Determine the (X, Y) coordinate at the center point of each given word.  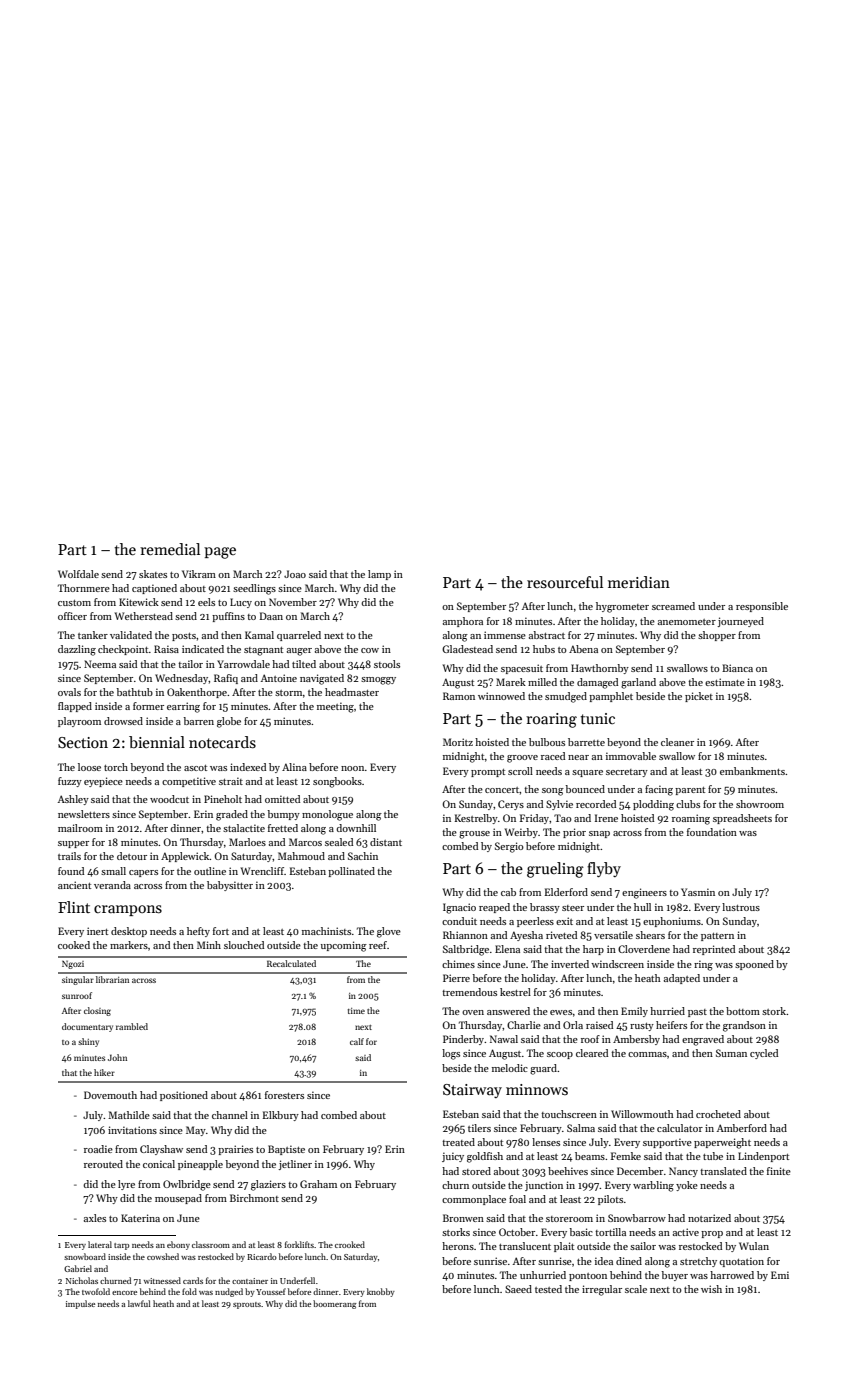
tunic (598, 718)
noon (353, 768)
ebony (178, 1245)
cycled (764, 1054)
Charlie (524, 1025)
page (220, 553)
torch (116, 767)
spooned (754, 965)
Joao (295, 574)
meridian (639, 582)
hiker (104, 1072)
